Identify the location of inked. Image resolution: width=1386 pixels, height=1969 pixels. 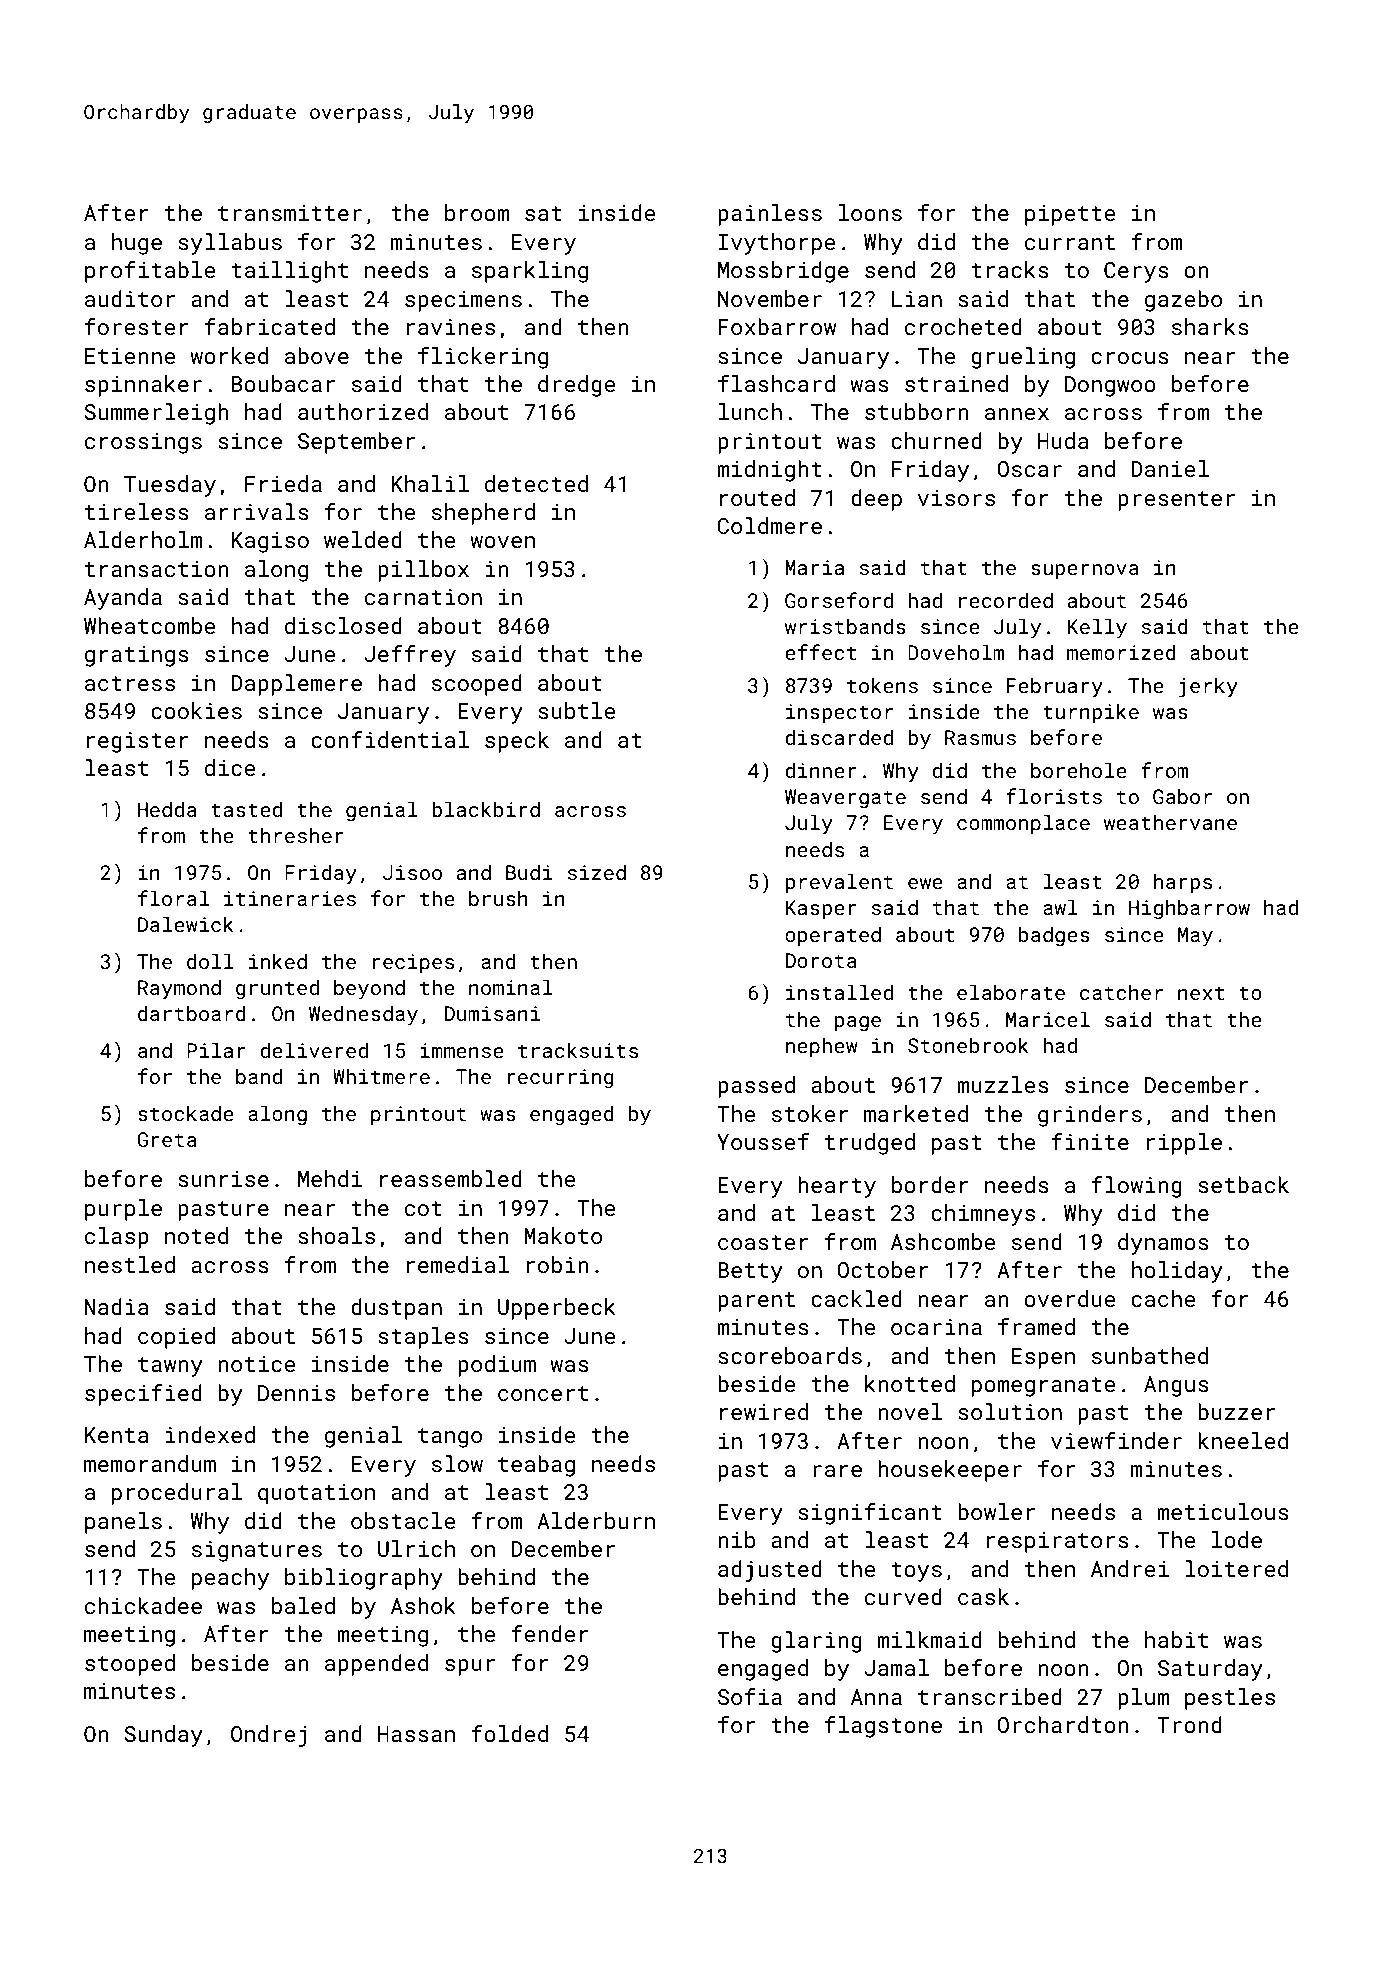
(278, 961).
